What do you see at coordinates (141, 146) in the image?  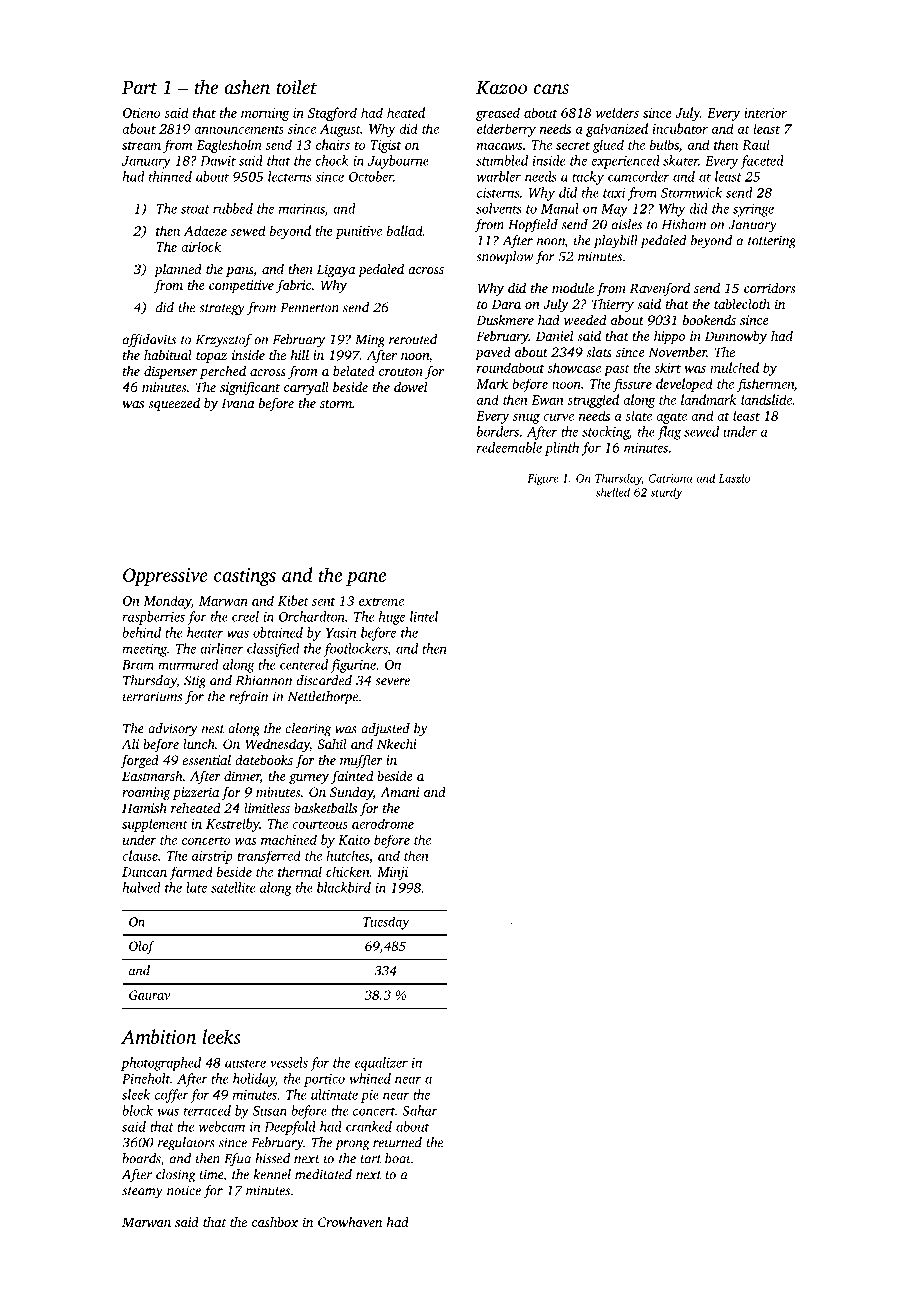 I see `stream` at bounding box center [141, 146].
